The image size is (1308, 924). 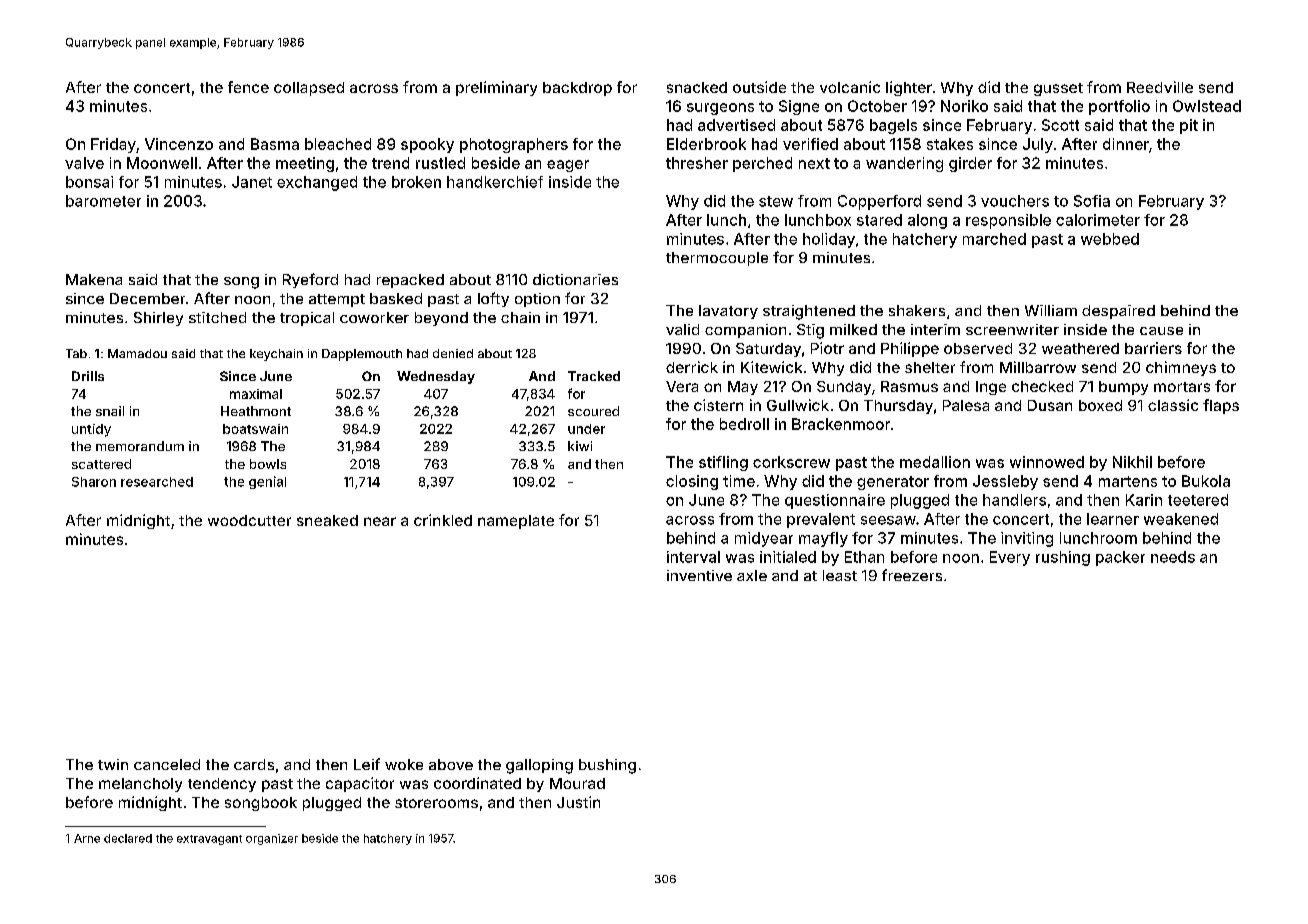 I want to click on fence, so click(x=248, y=87).
